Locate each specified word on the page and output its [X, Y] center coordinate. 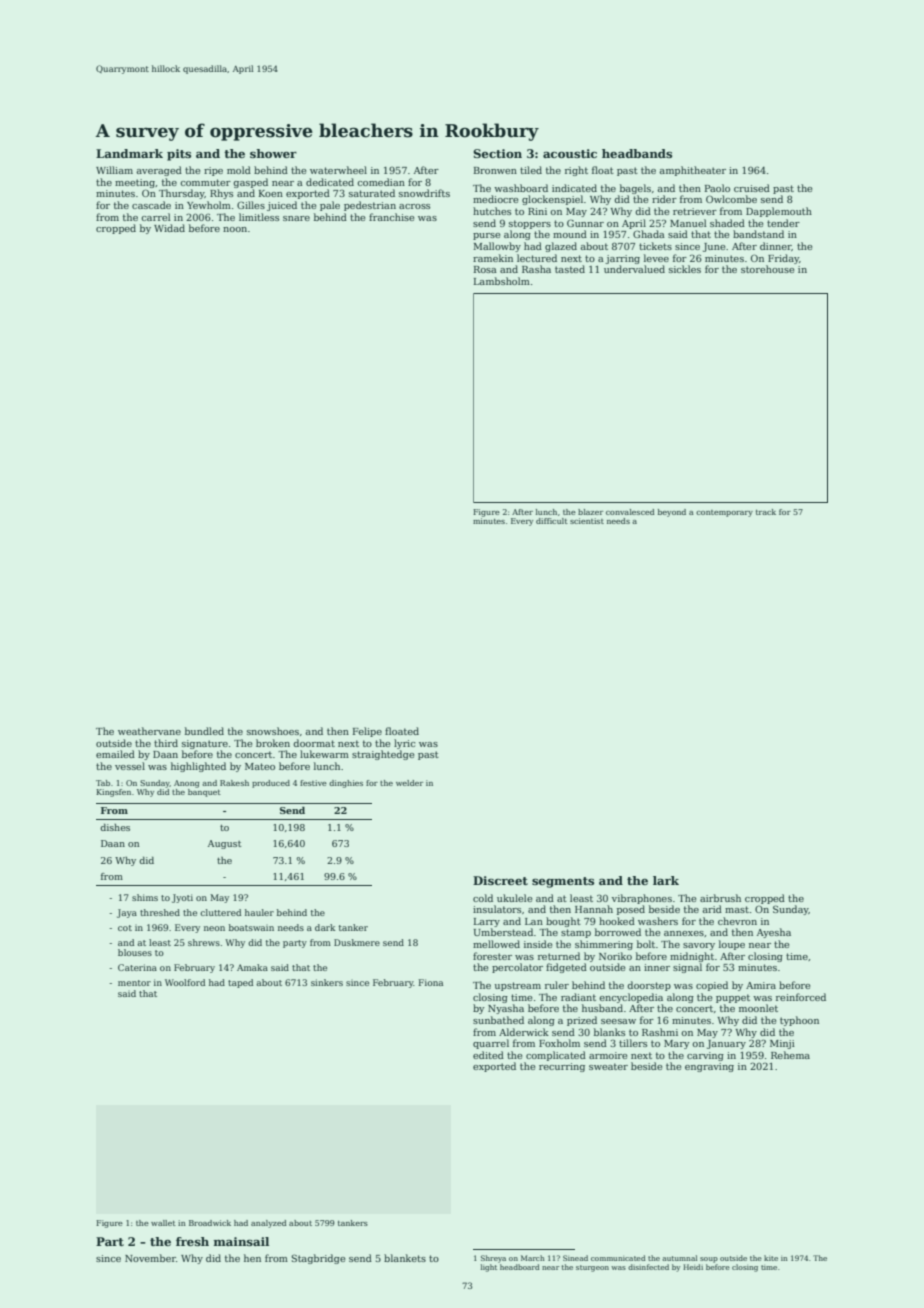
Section [497, 153]
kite [771, 1258]
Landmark [129, 153]
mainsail [241, 1241]
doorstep [649, 986]
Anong [186, 784]
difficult [552, 521]
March [533, 1258]
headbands [637, 153]
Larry [487, 922]
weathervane [149, 731]
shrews [204, 942]
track [766, 512]
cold [483, 898]
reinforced [801, 997]
